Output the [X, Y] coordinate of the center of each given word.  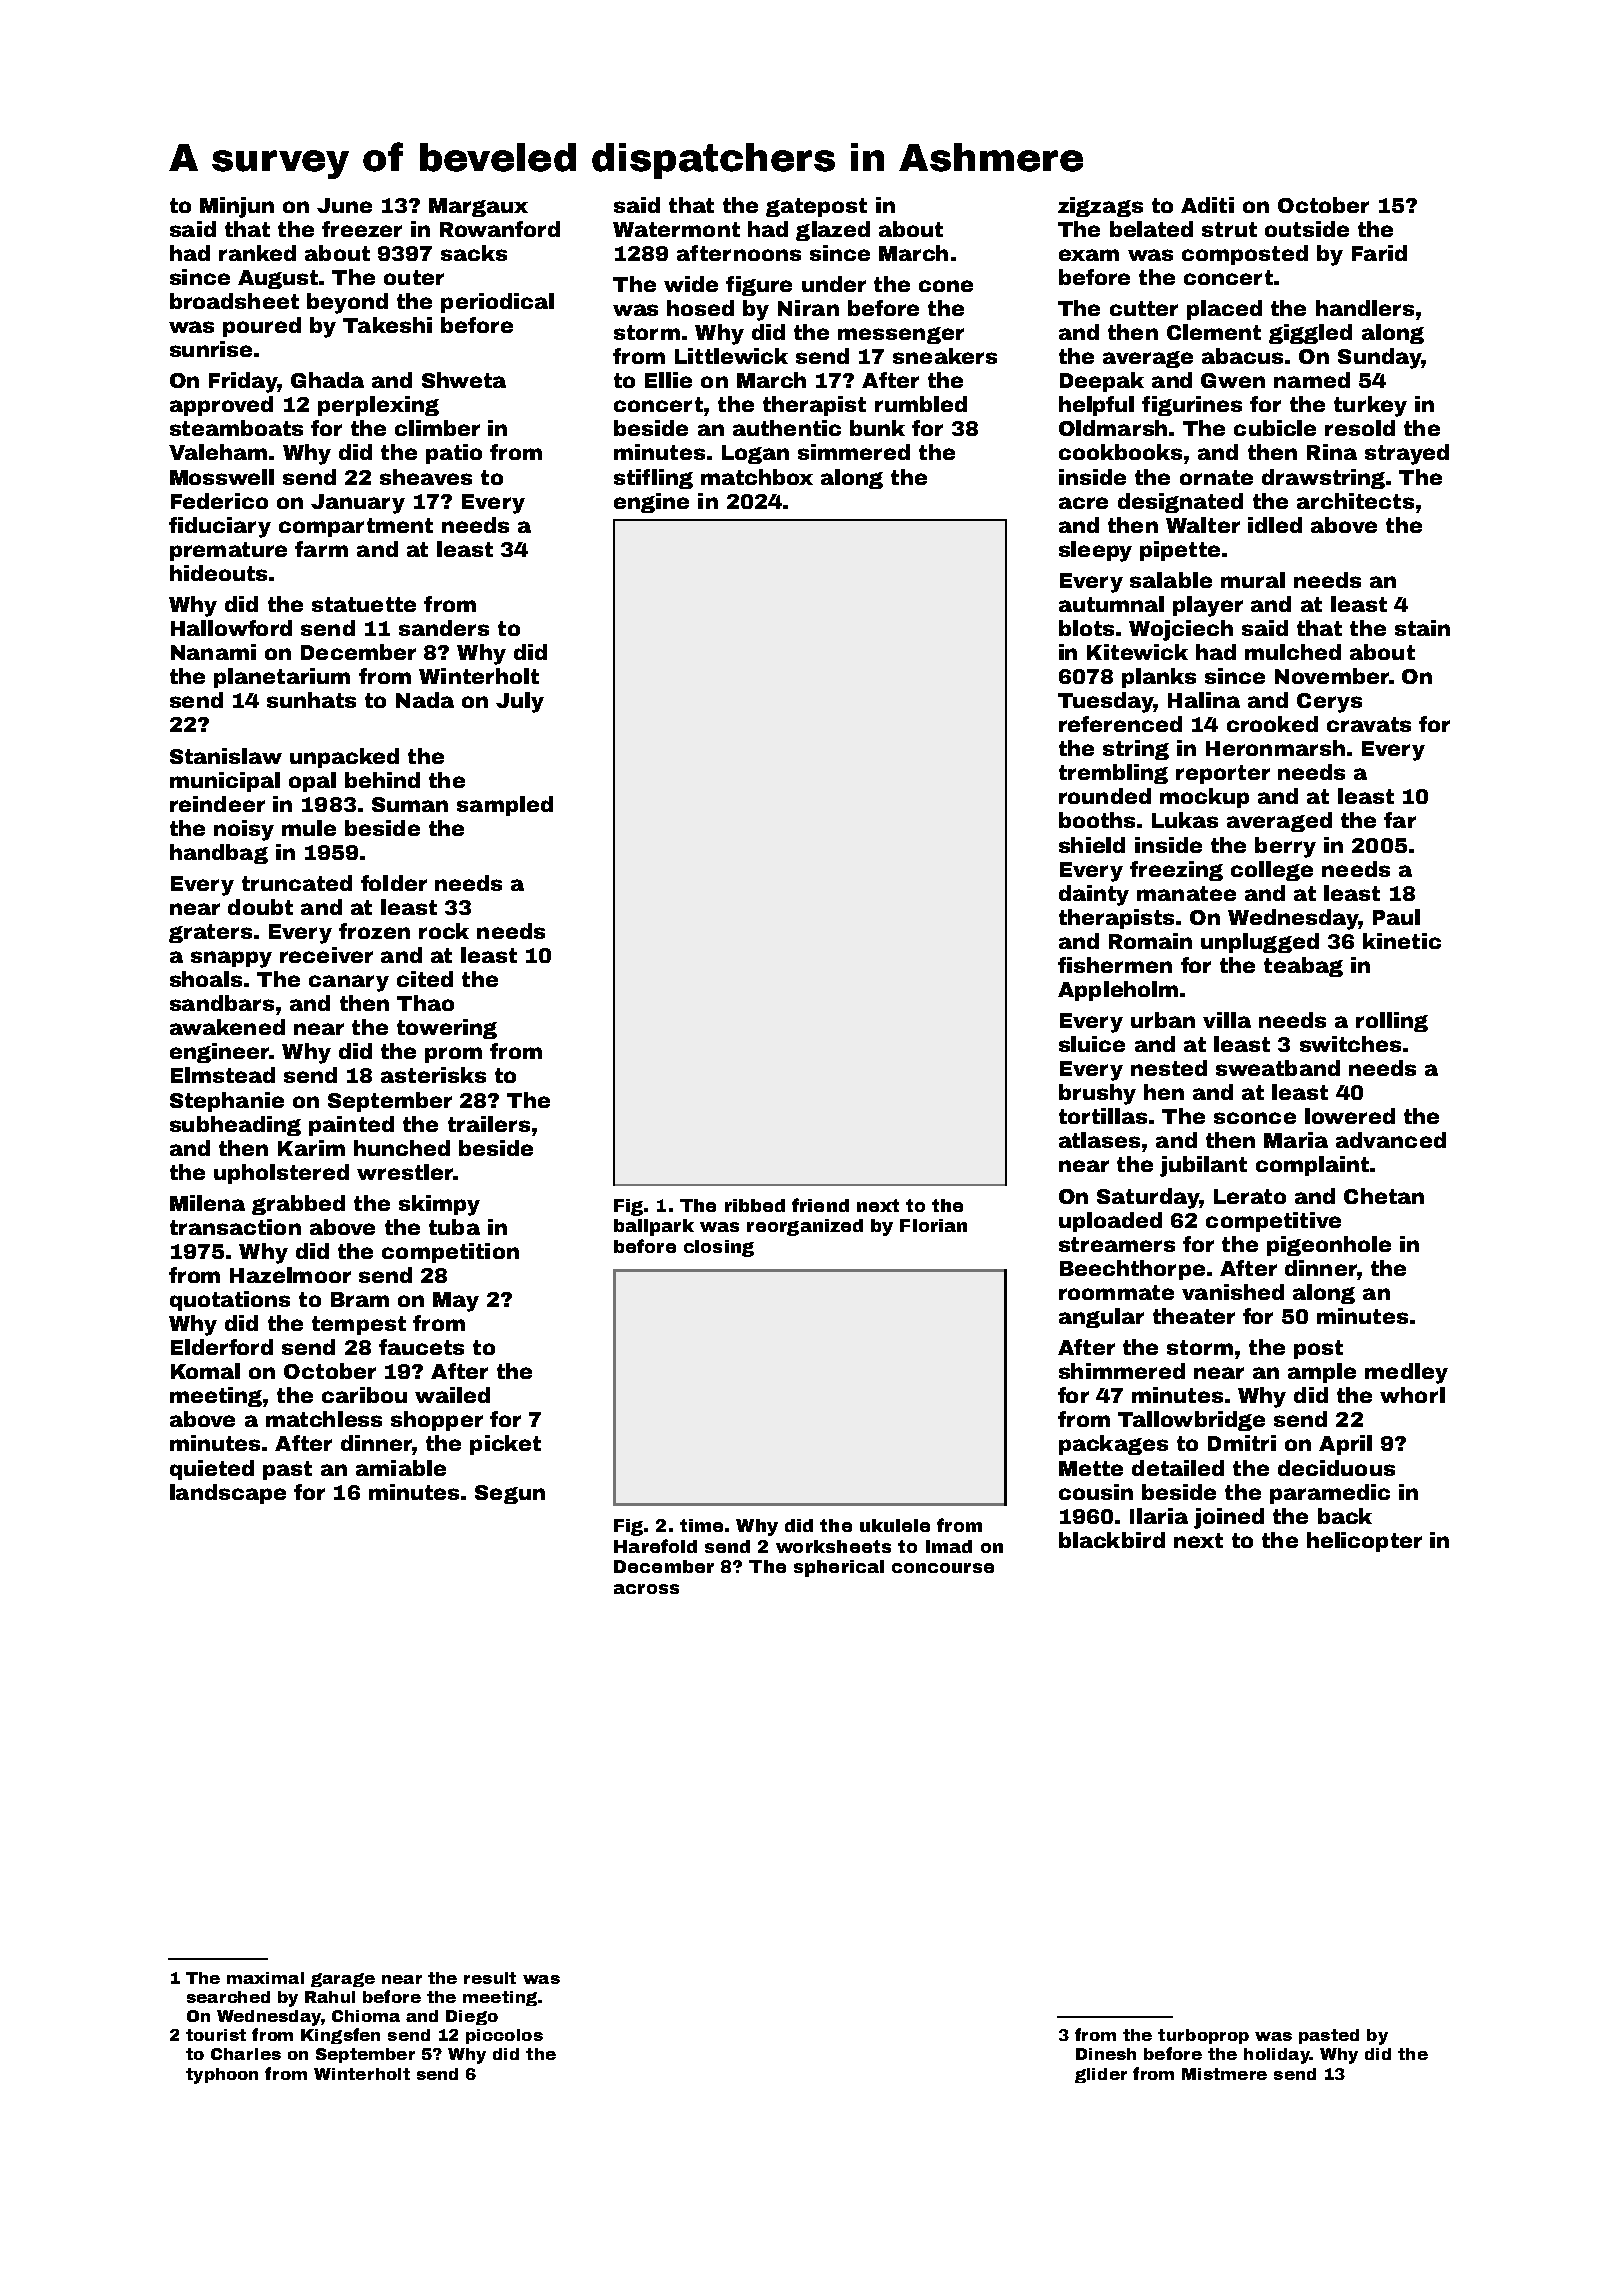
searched [228, 1997]
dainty [1094, 895]
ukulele [895, 1525]
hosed [700, 308]
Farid [1379, 253]
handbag [219, 854]
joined [1229, 1518]
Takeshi [387, 325]
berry [1285, 847]
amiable [401, 1468]
